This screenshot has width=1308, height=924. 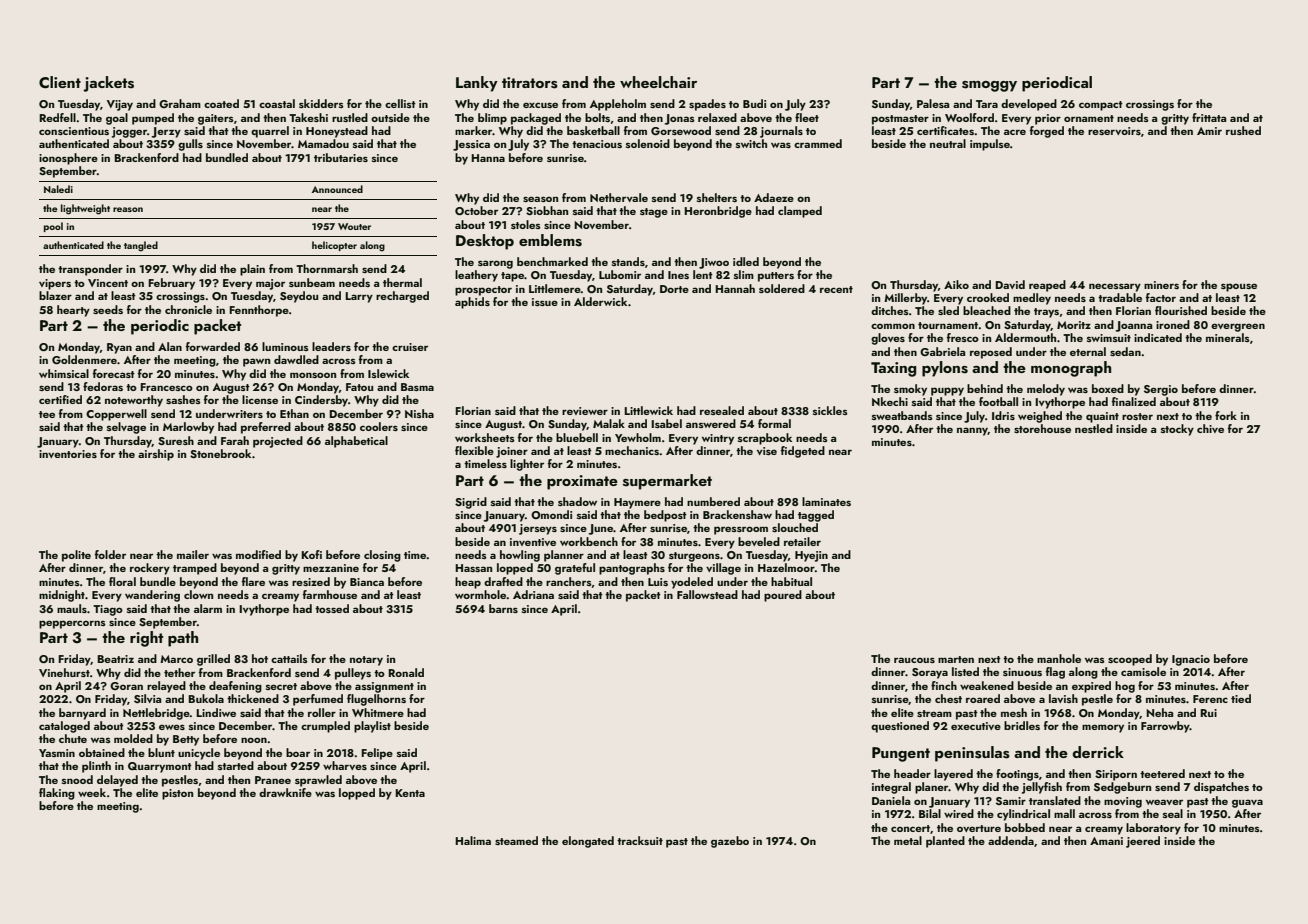 I want to click on titrators, so click(x=530, y=83).
